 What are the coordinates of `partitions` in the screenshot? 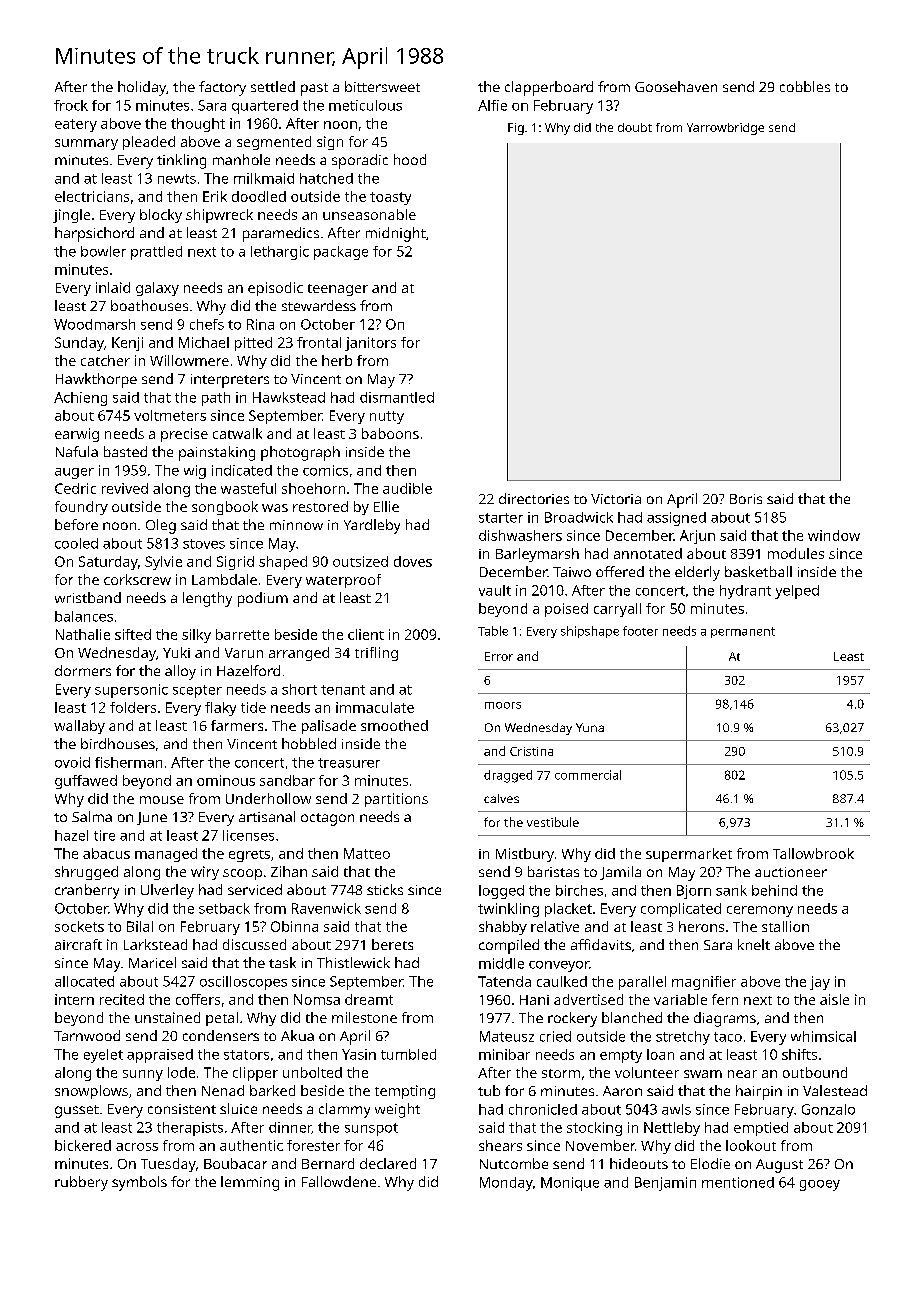 It's located at (396, 800).
